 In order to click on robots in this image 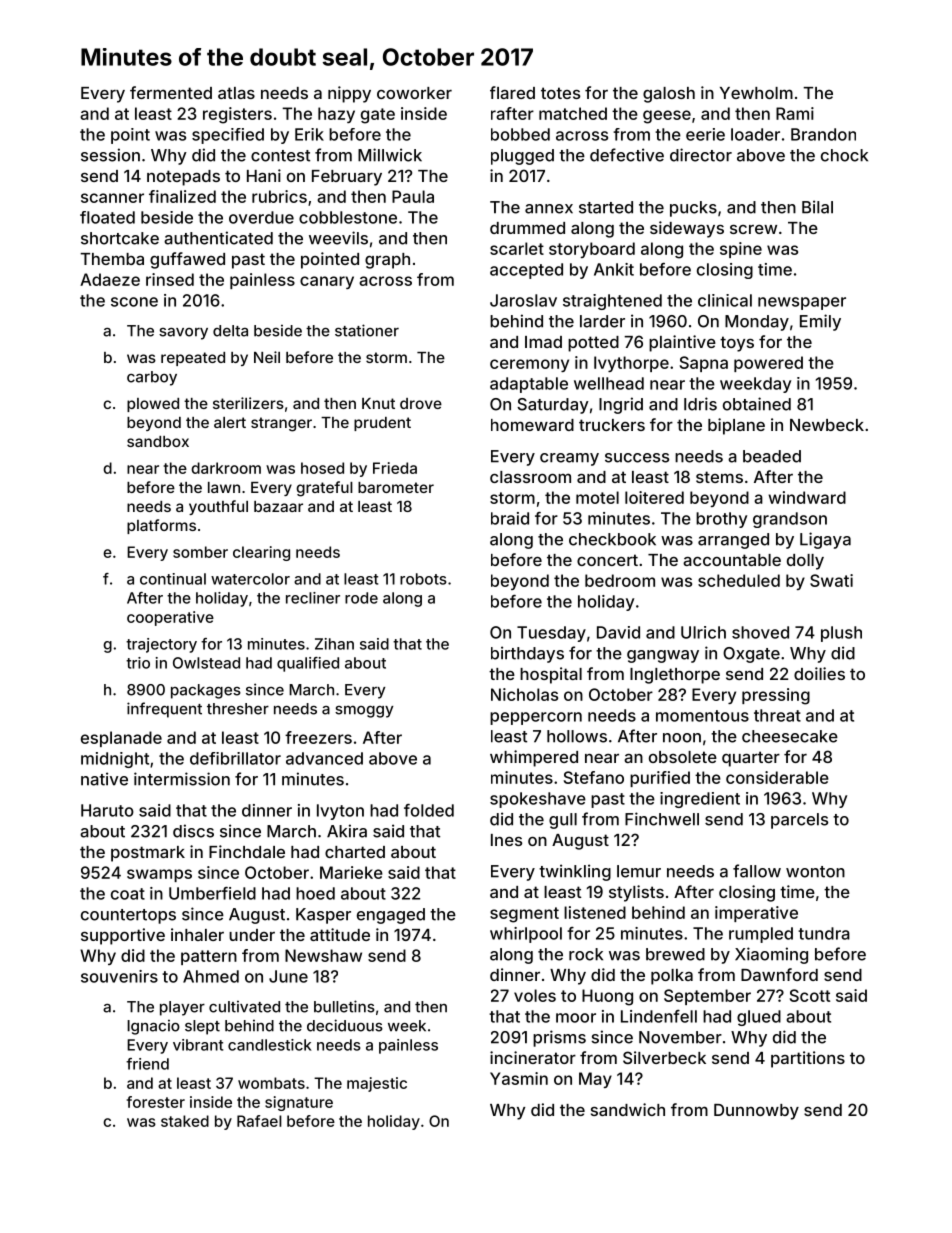, I will do `click(423, 579)`.
